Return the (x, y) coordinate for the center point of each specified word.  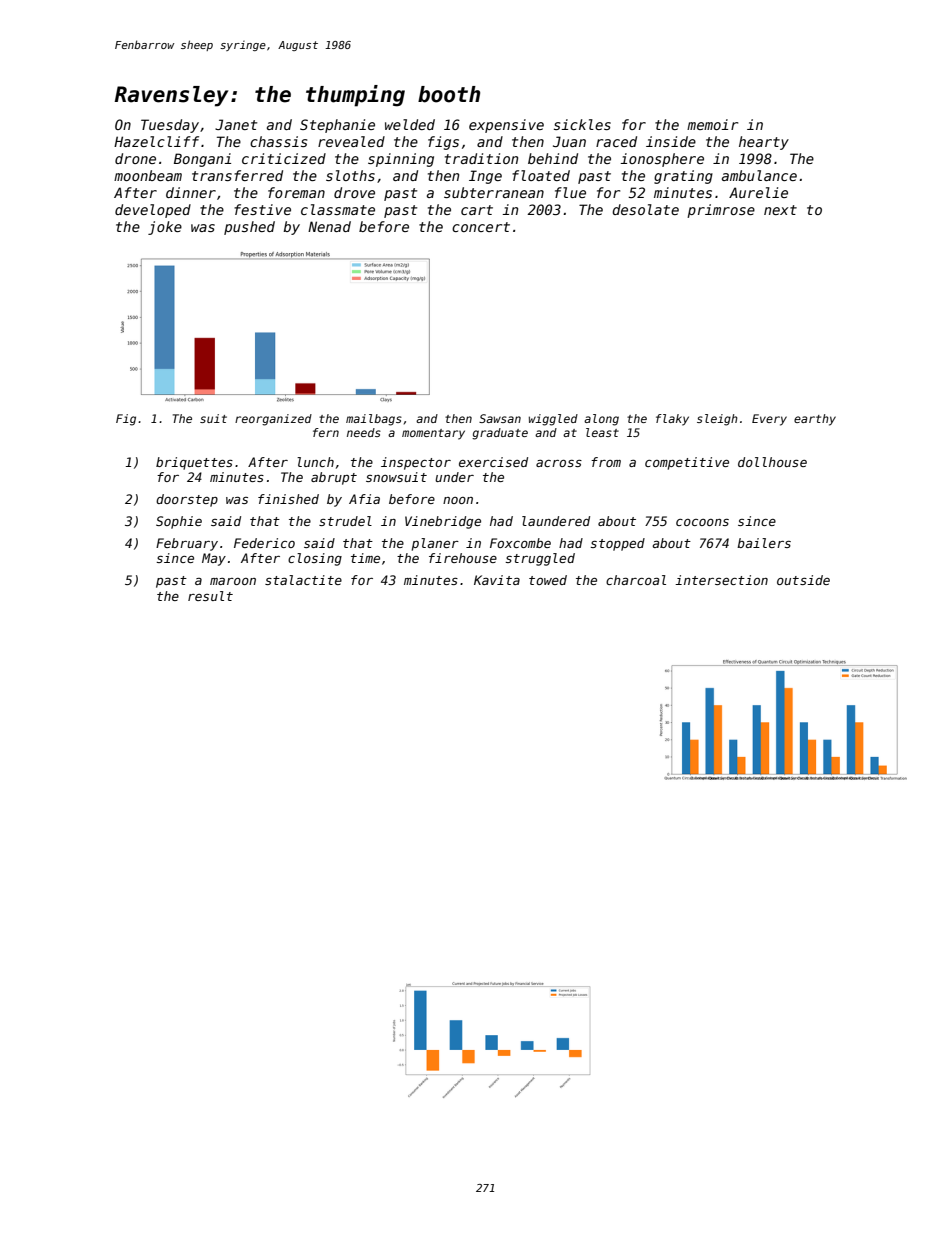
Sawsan (500, 418)
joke (165, 228)
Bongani (202, 160)
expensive (506, 126)
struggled (540, 559)
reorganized (273, 420)
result (210, 596)
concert (481, 227)
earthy (815, 420)
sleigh (717, 420)
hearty (764, 143)
